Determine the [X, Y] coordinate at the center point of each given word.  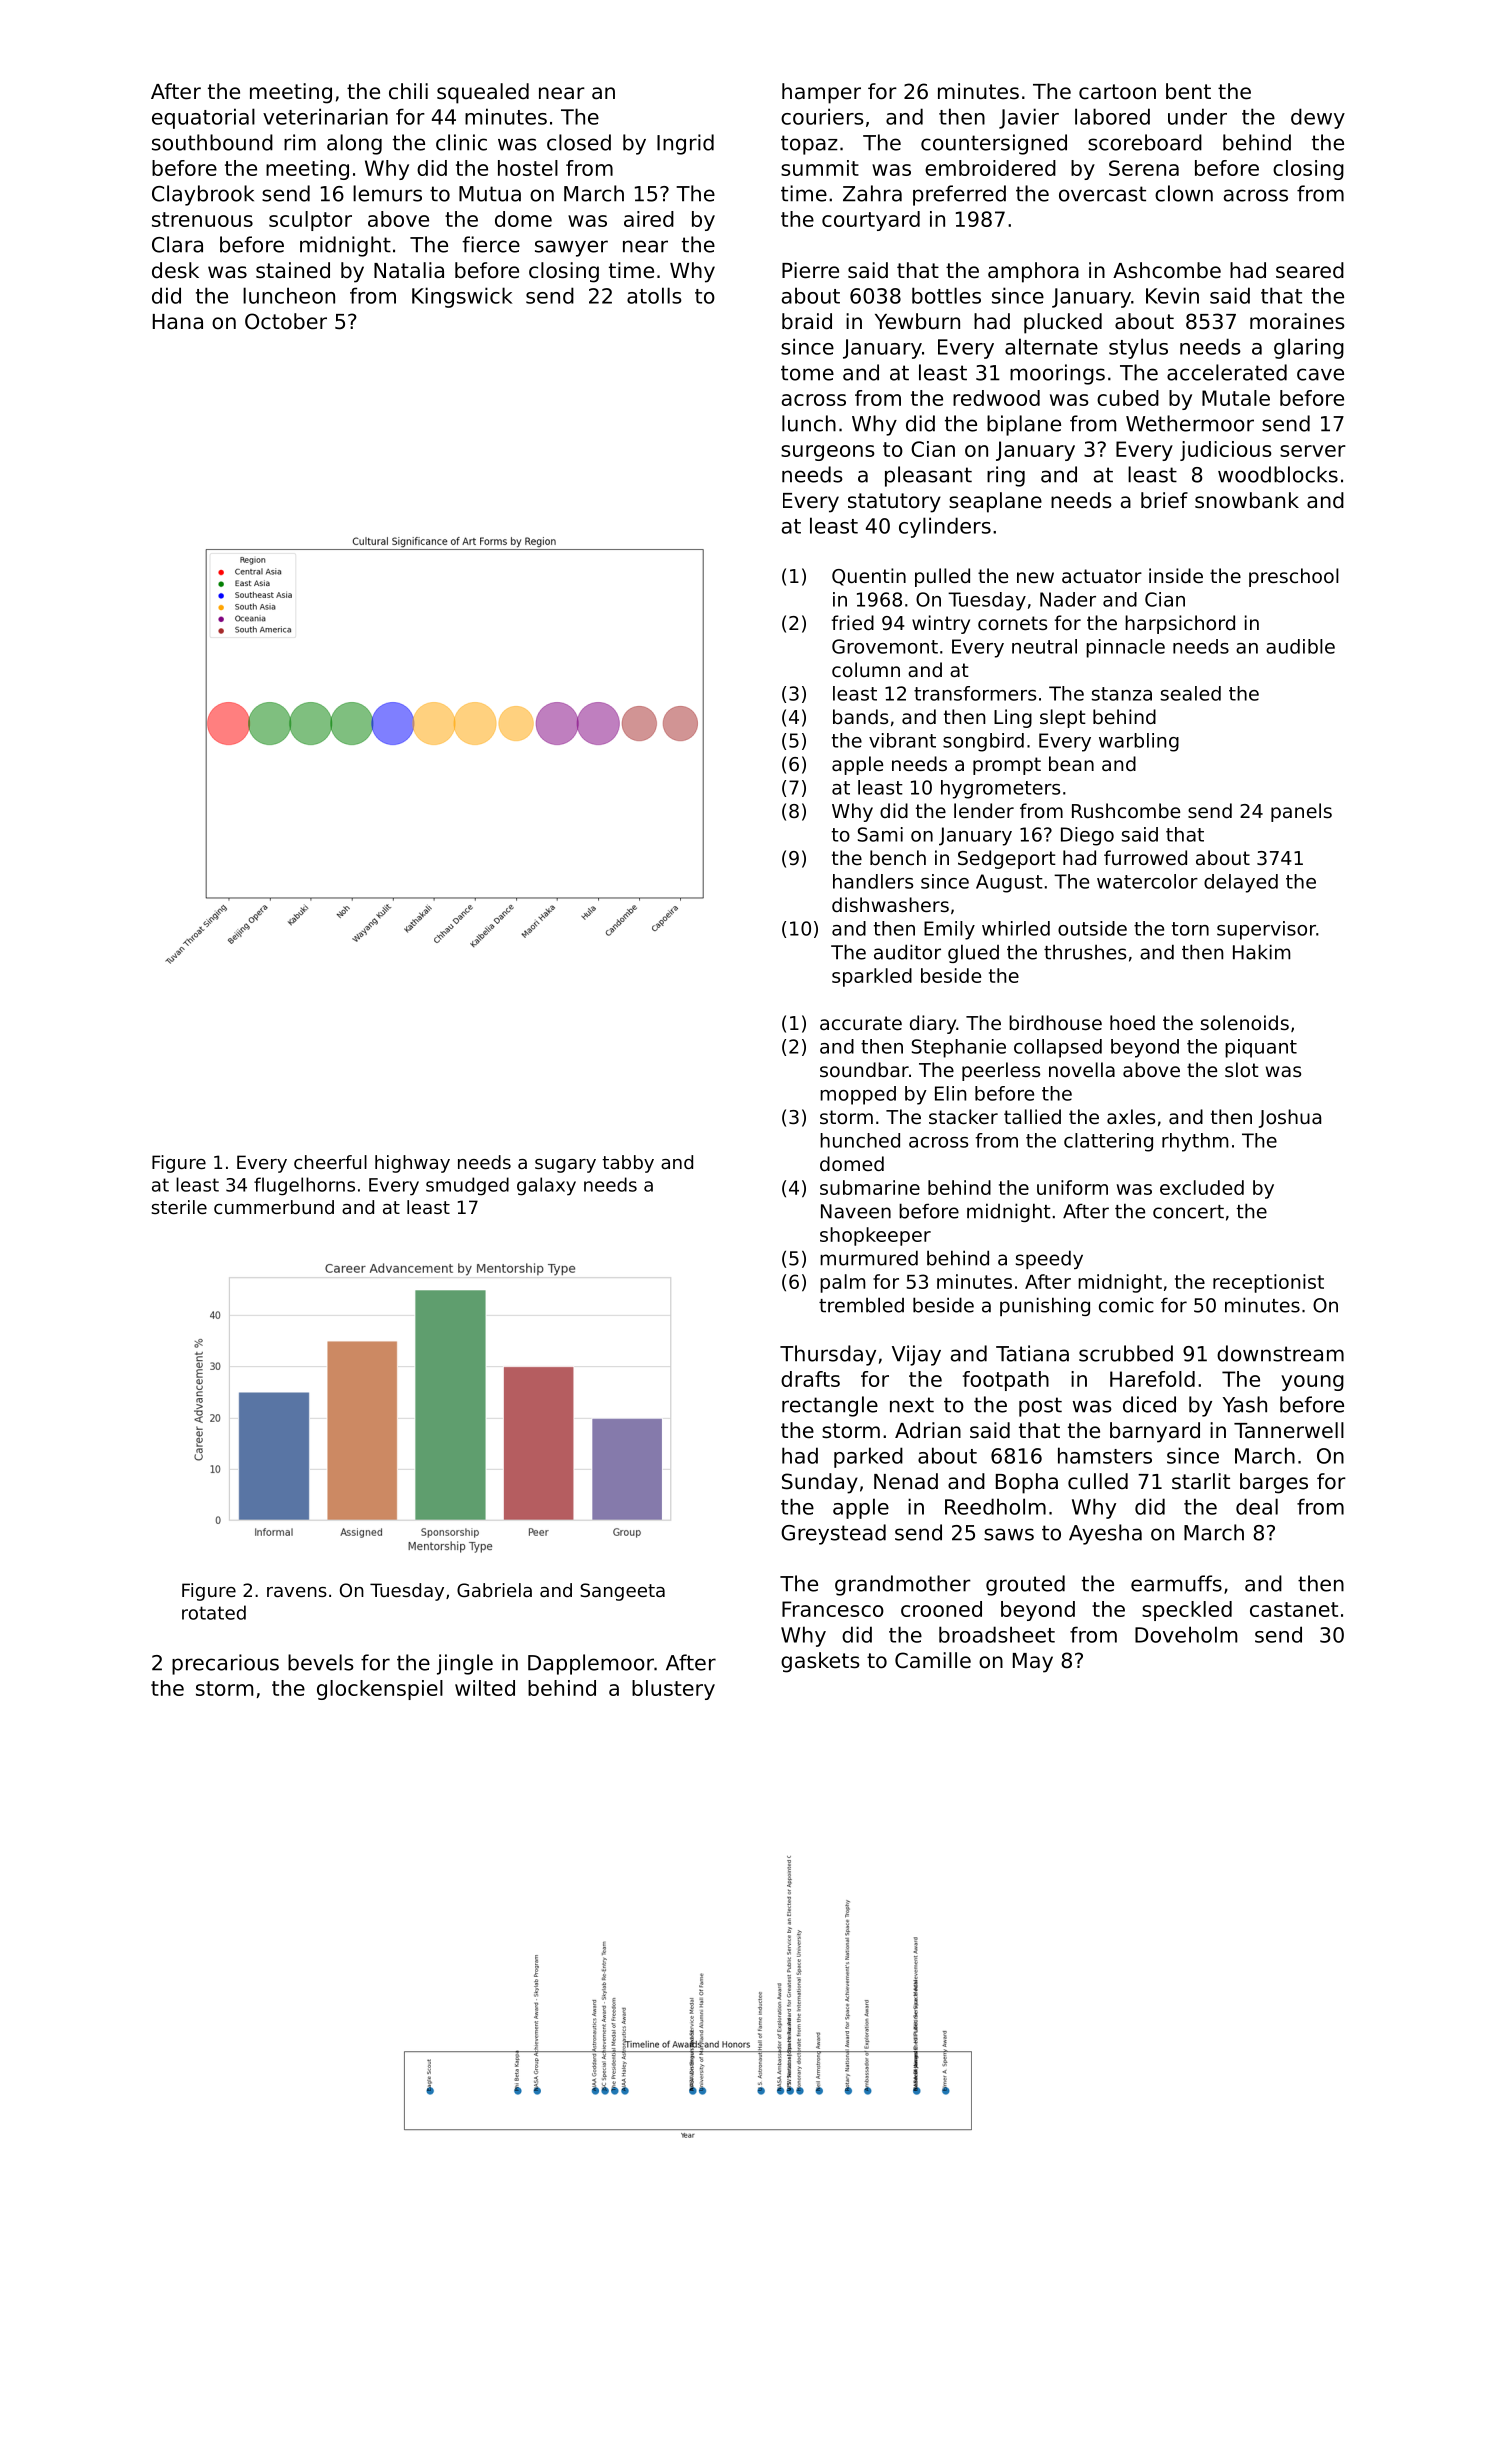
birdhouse [1055, 1022]
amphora [1033, 272]
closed [579, 142]
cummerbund [274, 1207]
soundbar [864, 1069]
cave [1320, 374]
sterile [179, 1207]
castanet [1294, 1609]
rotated [214, 1612]
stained [293, 270]
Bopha [1027, 1483]
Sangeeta [623, 1592]
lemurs [387, 193]
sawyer [571, 248]
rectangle [830, 1406]
